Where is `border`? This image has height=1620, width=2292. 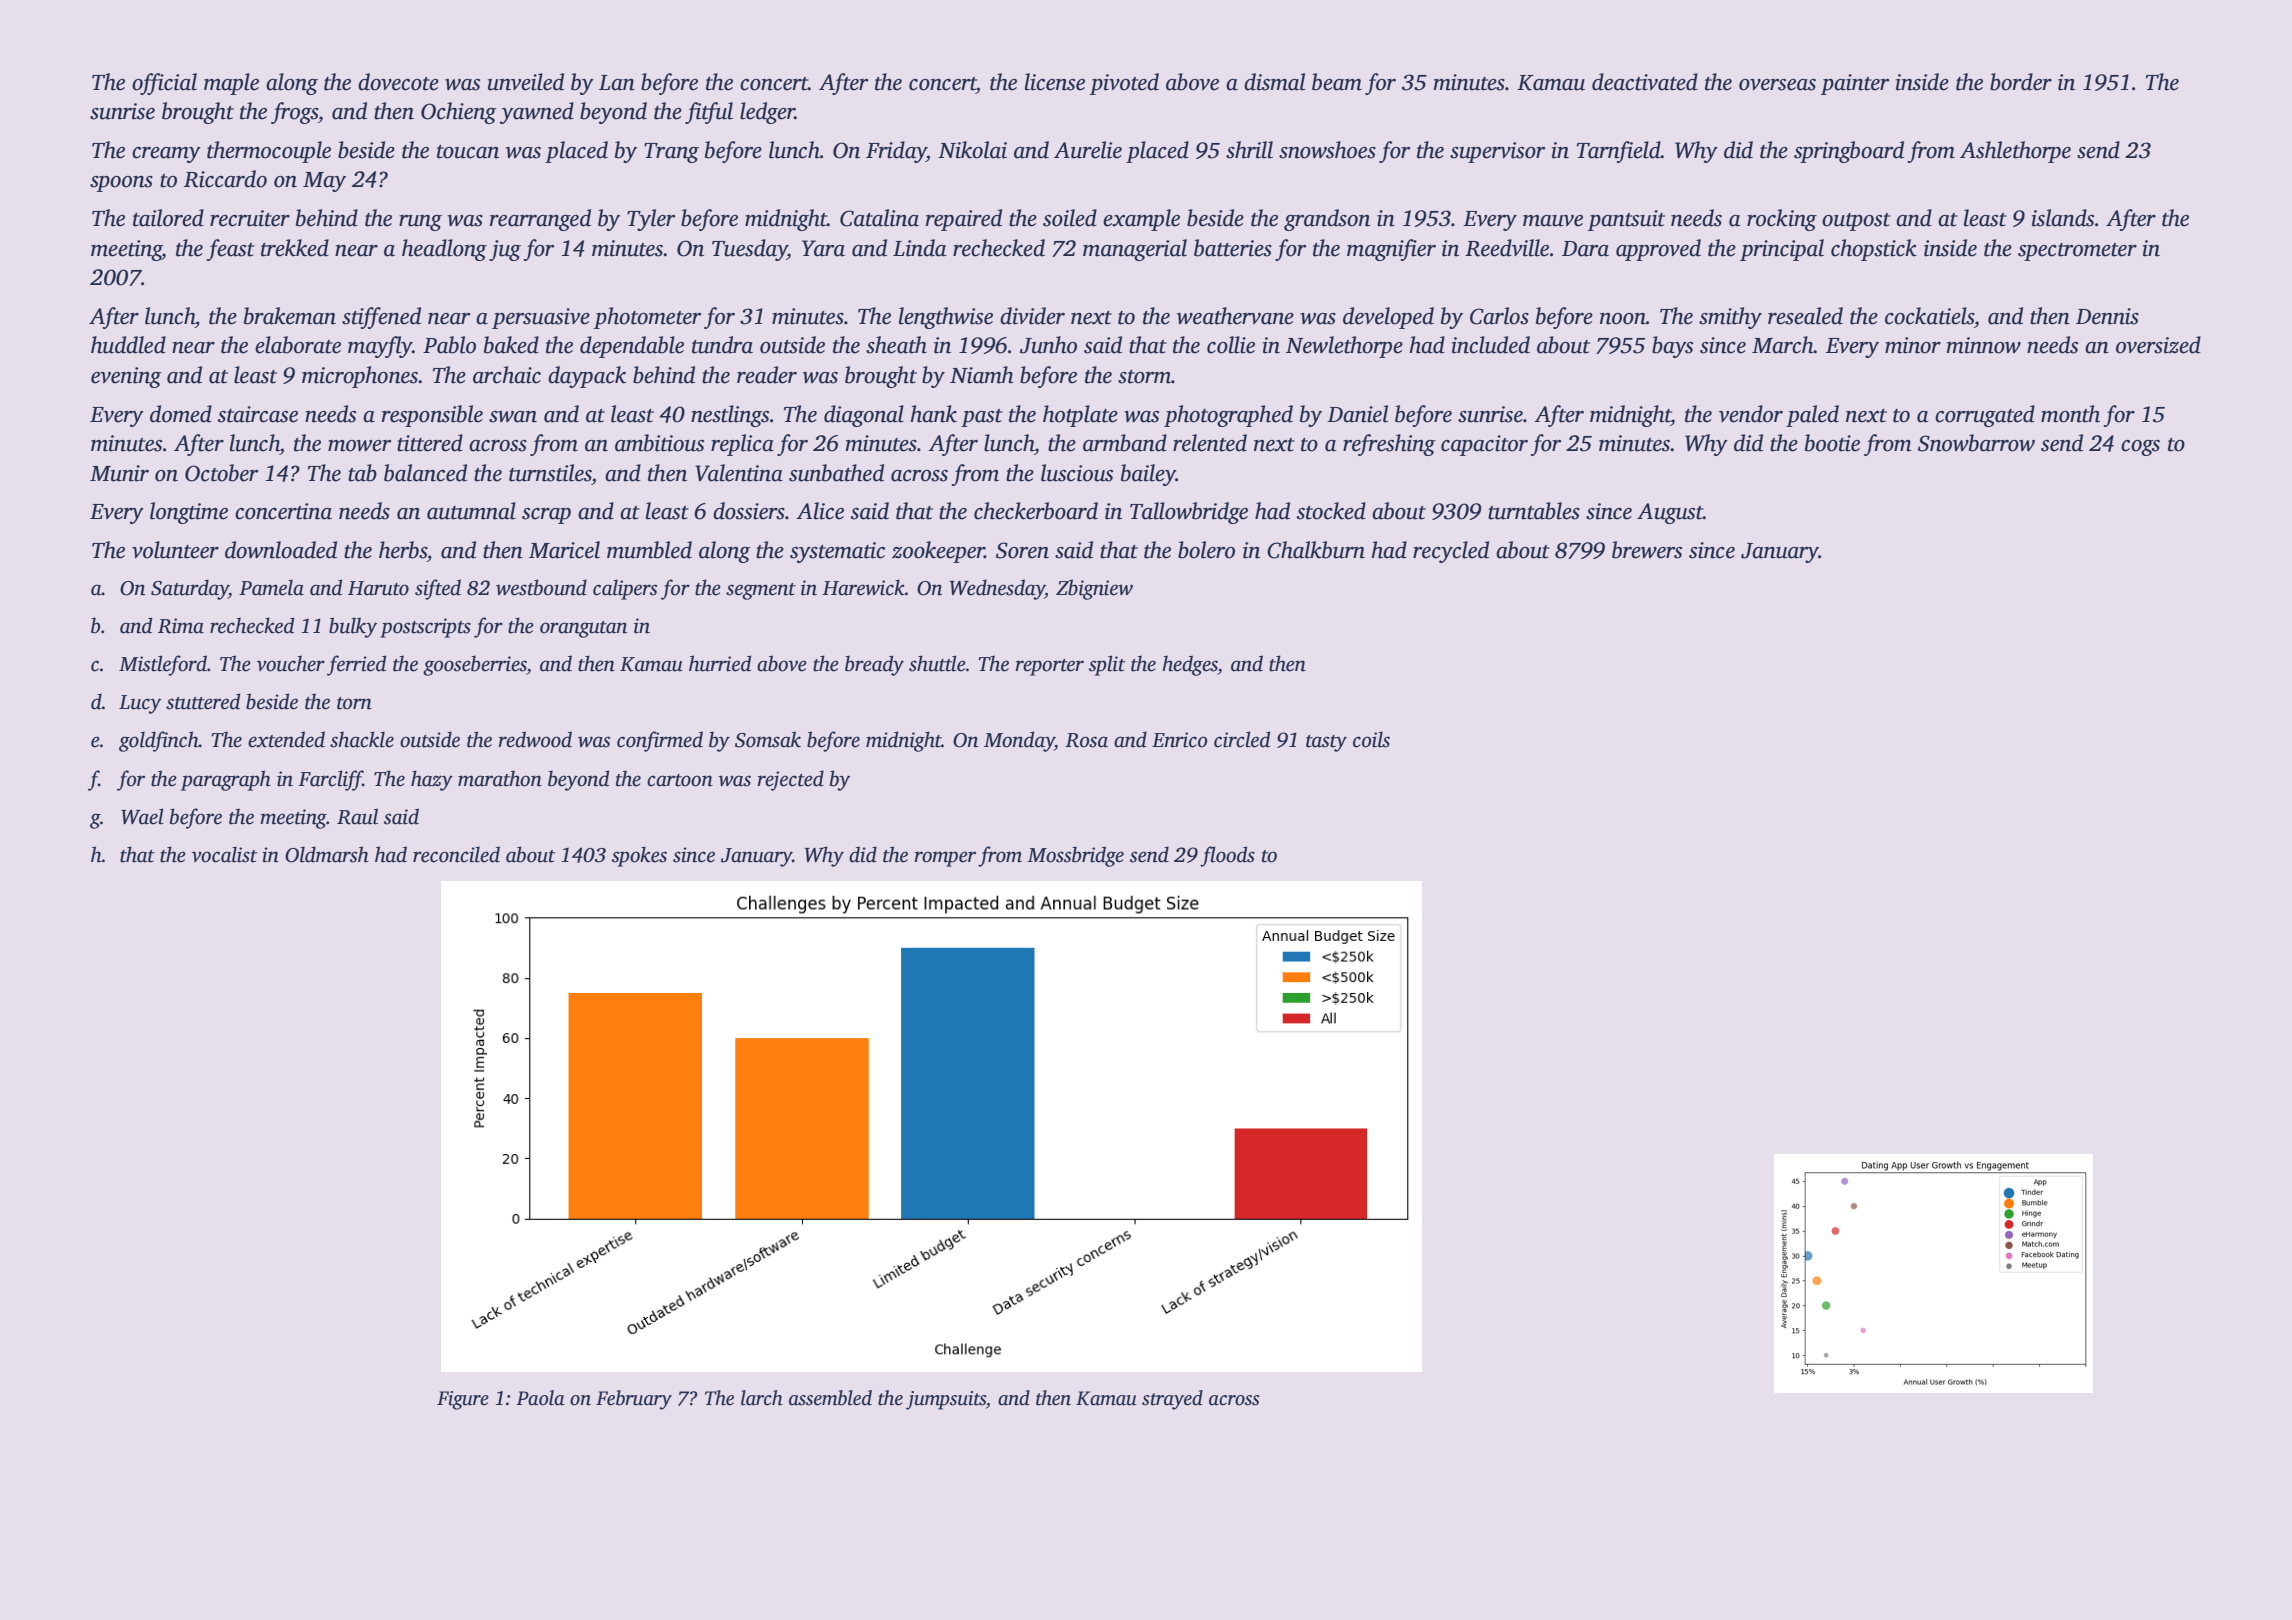 border is located at coordinates (2021, 82).
